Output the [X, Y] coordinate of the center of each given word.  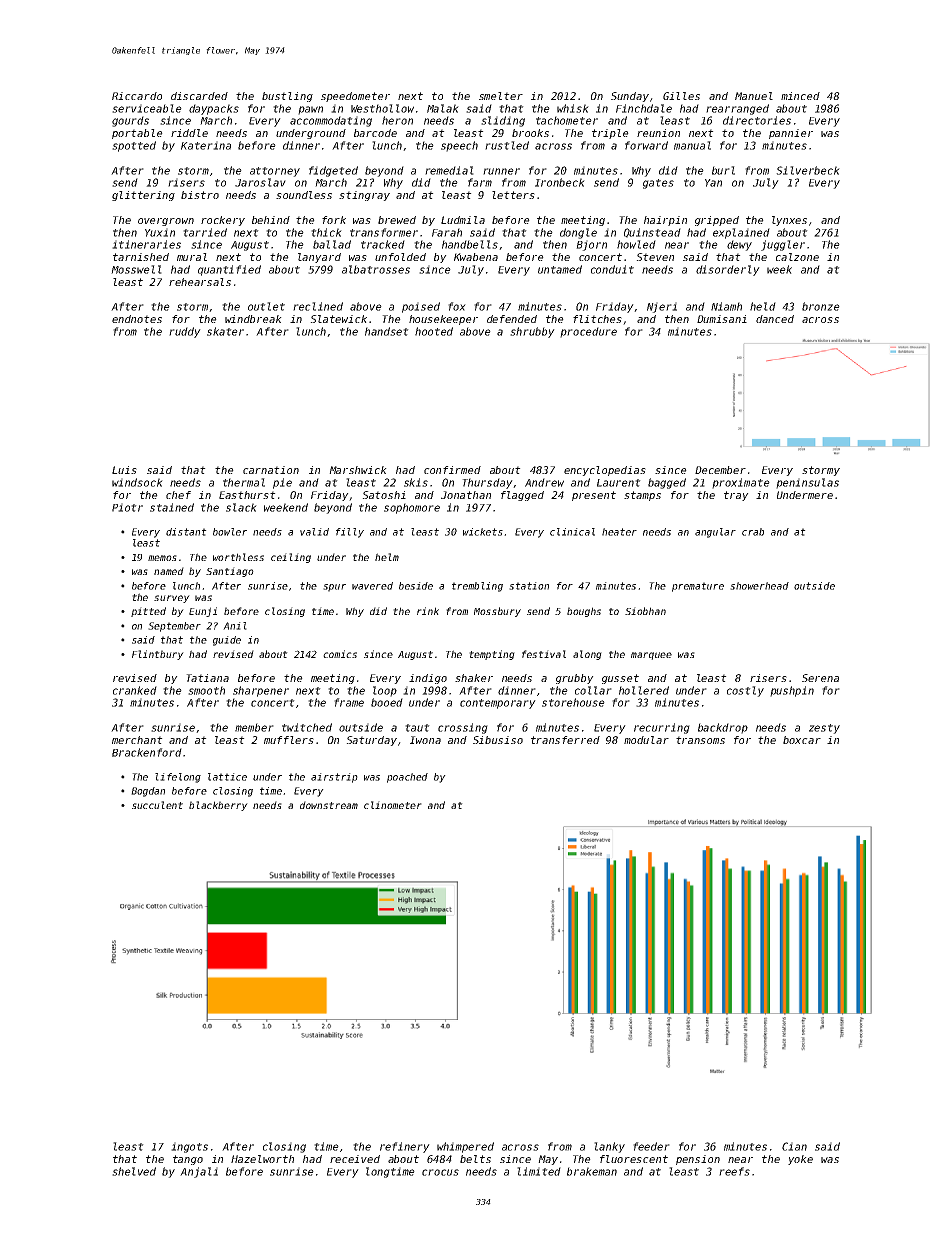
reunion [658, 133]
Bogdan [148, 792]
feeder [651, 1146]
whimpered [465, 1147]
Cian [794, 1146]
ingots [189, 1147]
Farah [447, 232]
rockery [223, 221]
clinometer [393, 805]
